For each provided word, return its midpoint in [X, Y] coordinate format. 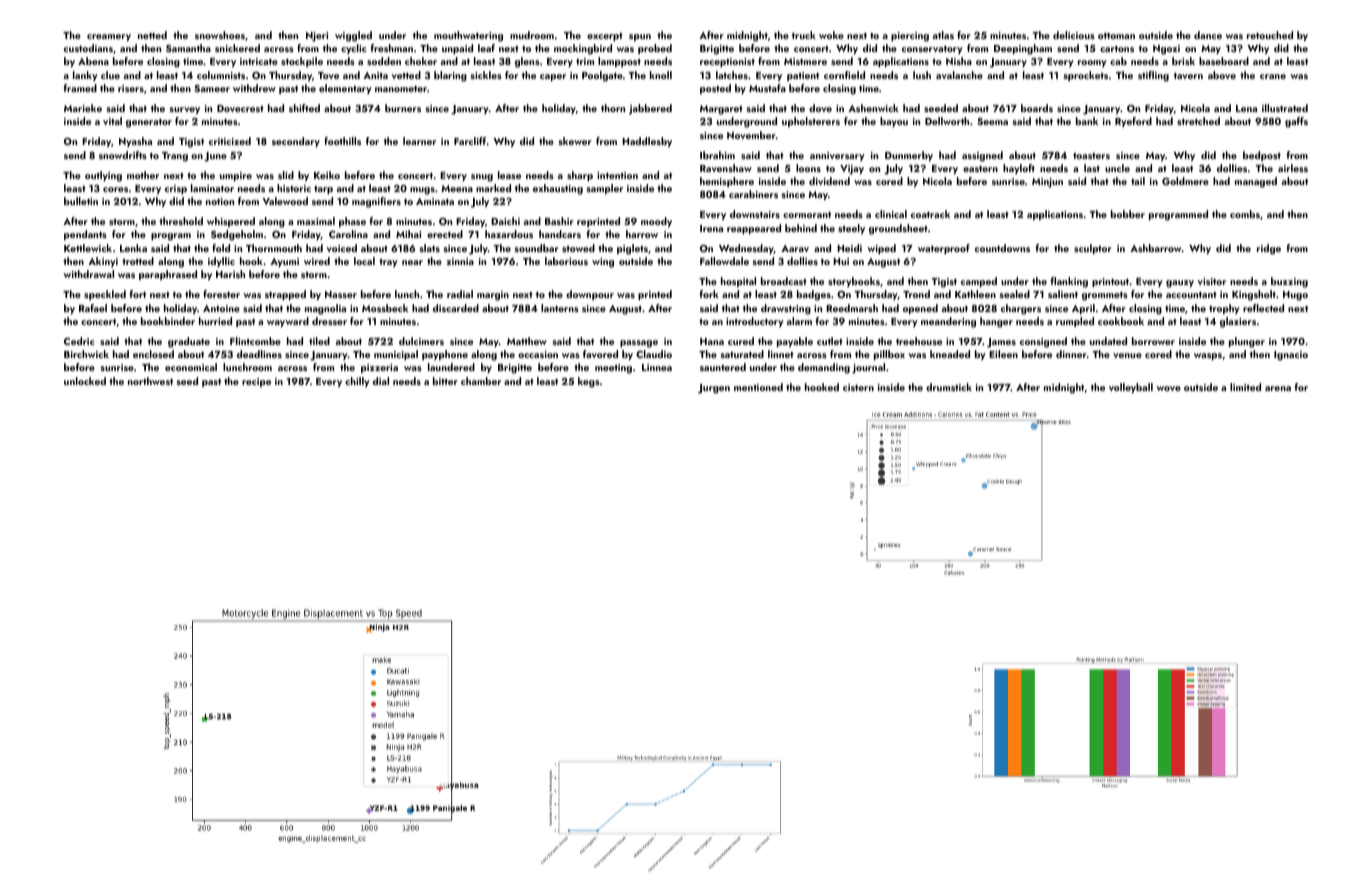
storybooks [854, 282]
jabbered [650, 109]
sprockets [1086, 76]
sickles [486, 75]
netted [152, 35]
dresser [329, 321]
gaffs [1296, 122]
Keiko [327, 175]
